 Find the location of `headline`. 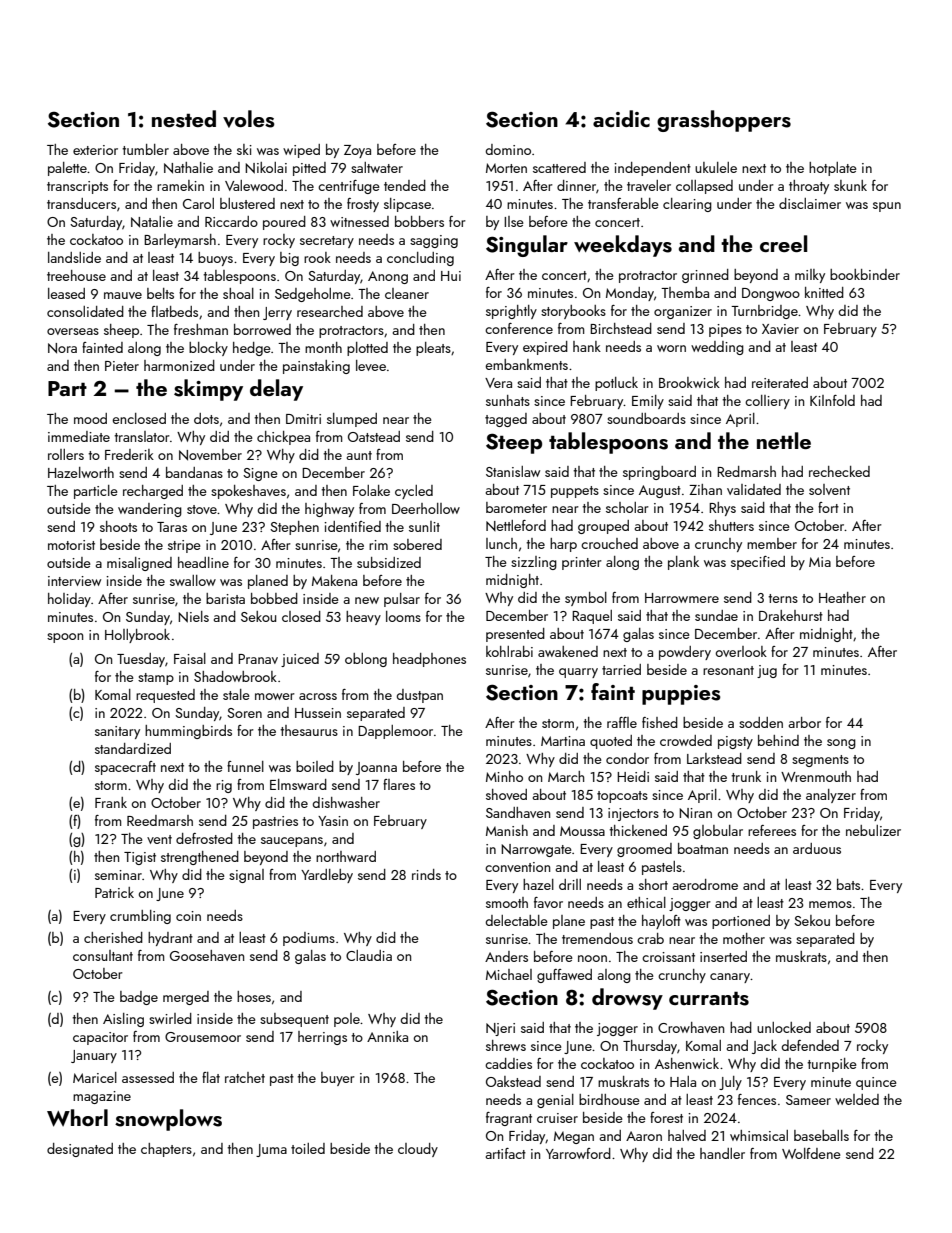

headline is located at coordinates (203, 562).
